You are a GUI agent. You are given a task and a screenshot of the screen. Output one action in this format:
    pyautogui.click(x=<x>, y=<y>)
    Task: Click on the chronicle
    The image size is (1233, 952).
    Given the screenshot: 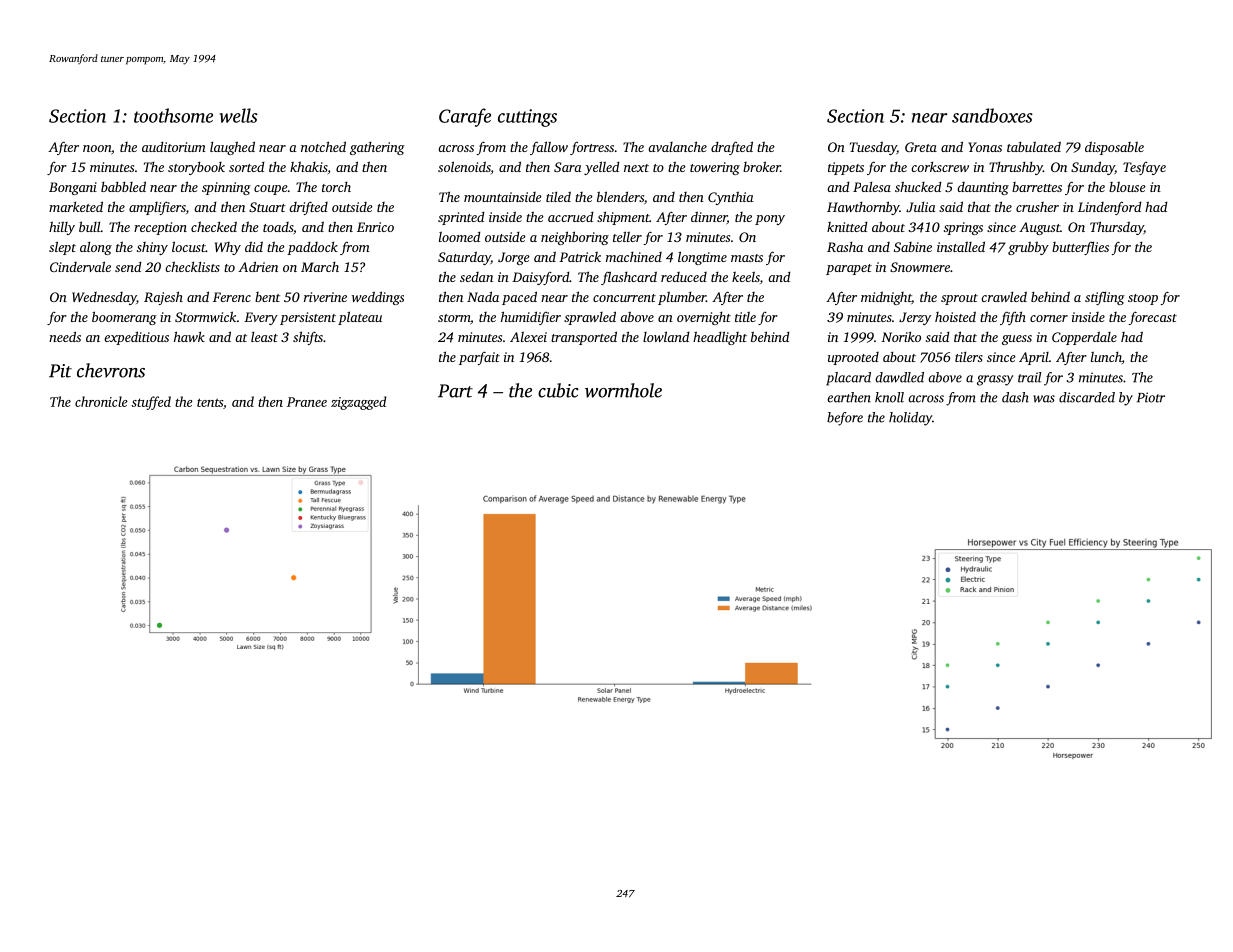 What is the action you would take?
    pyautogui.click(x=101, y=401)
